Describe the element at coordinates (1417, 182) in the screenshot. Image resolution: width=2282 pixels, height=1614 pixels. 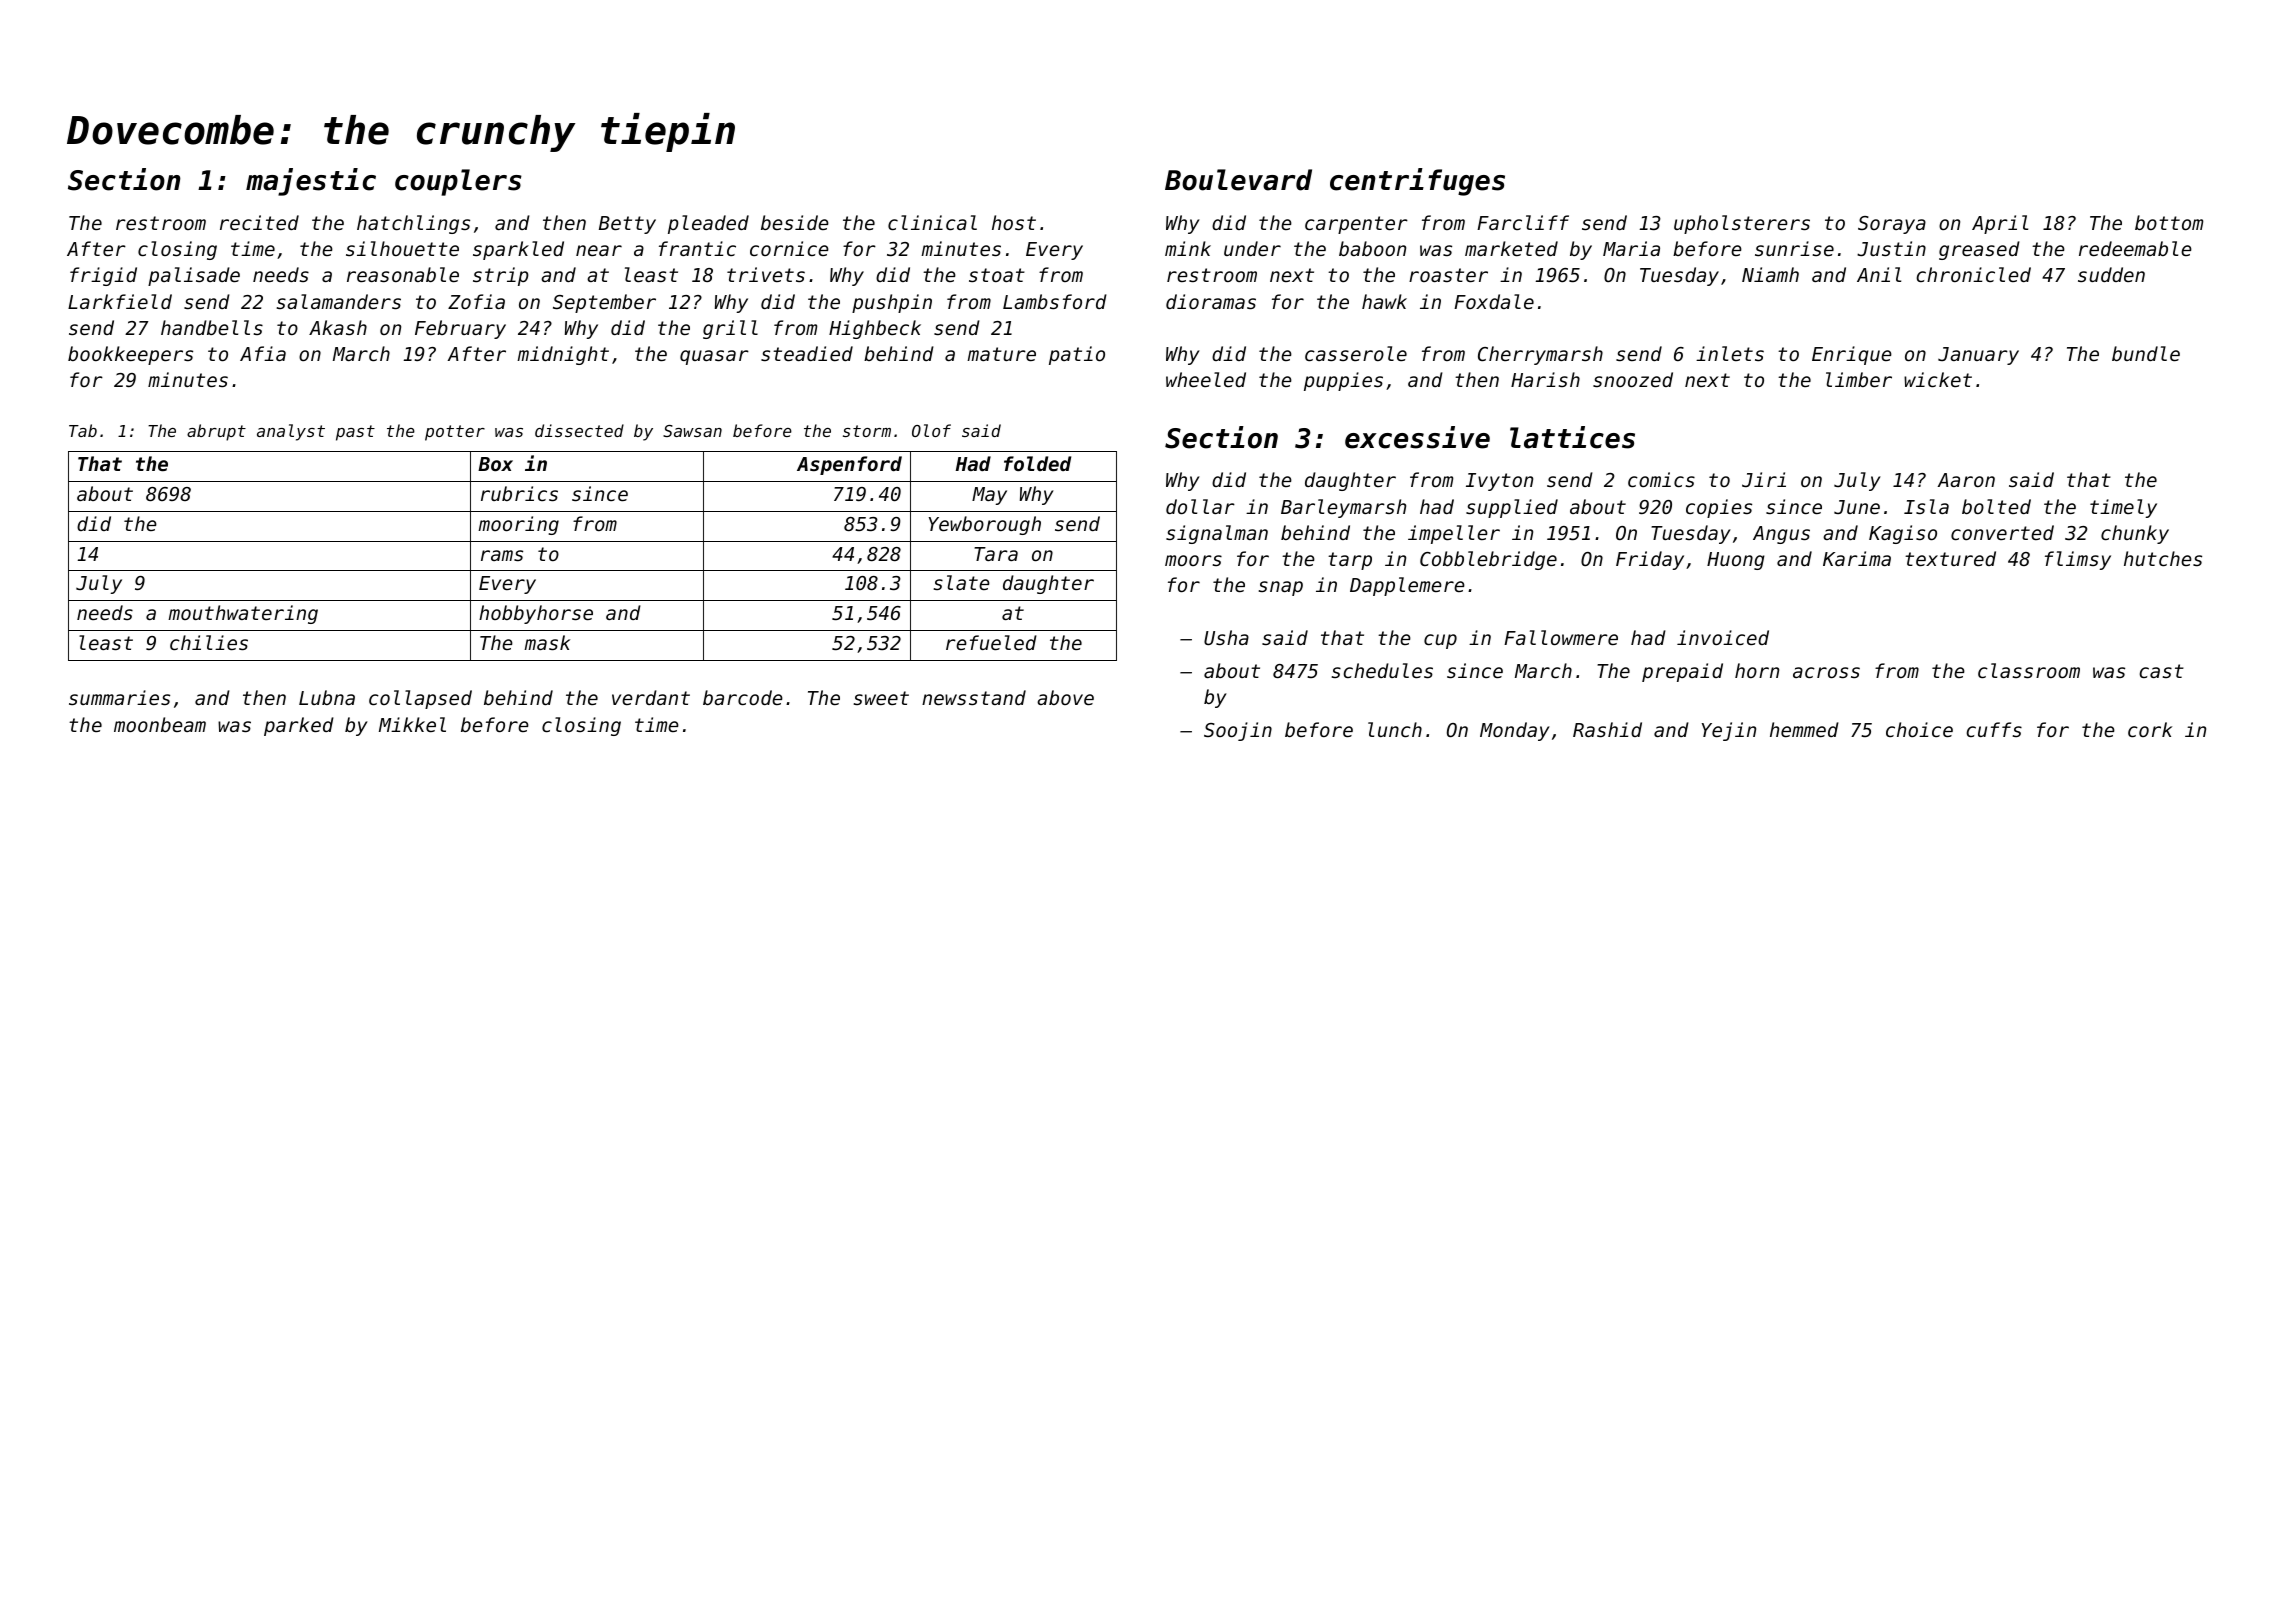
I see `centrifuges` at that location.
